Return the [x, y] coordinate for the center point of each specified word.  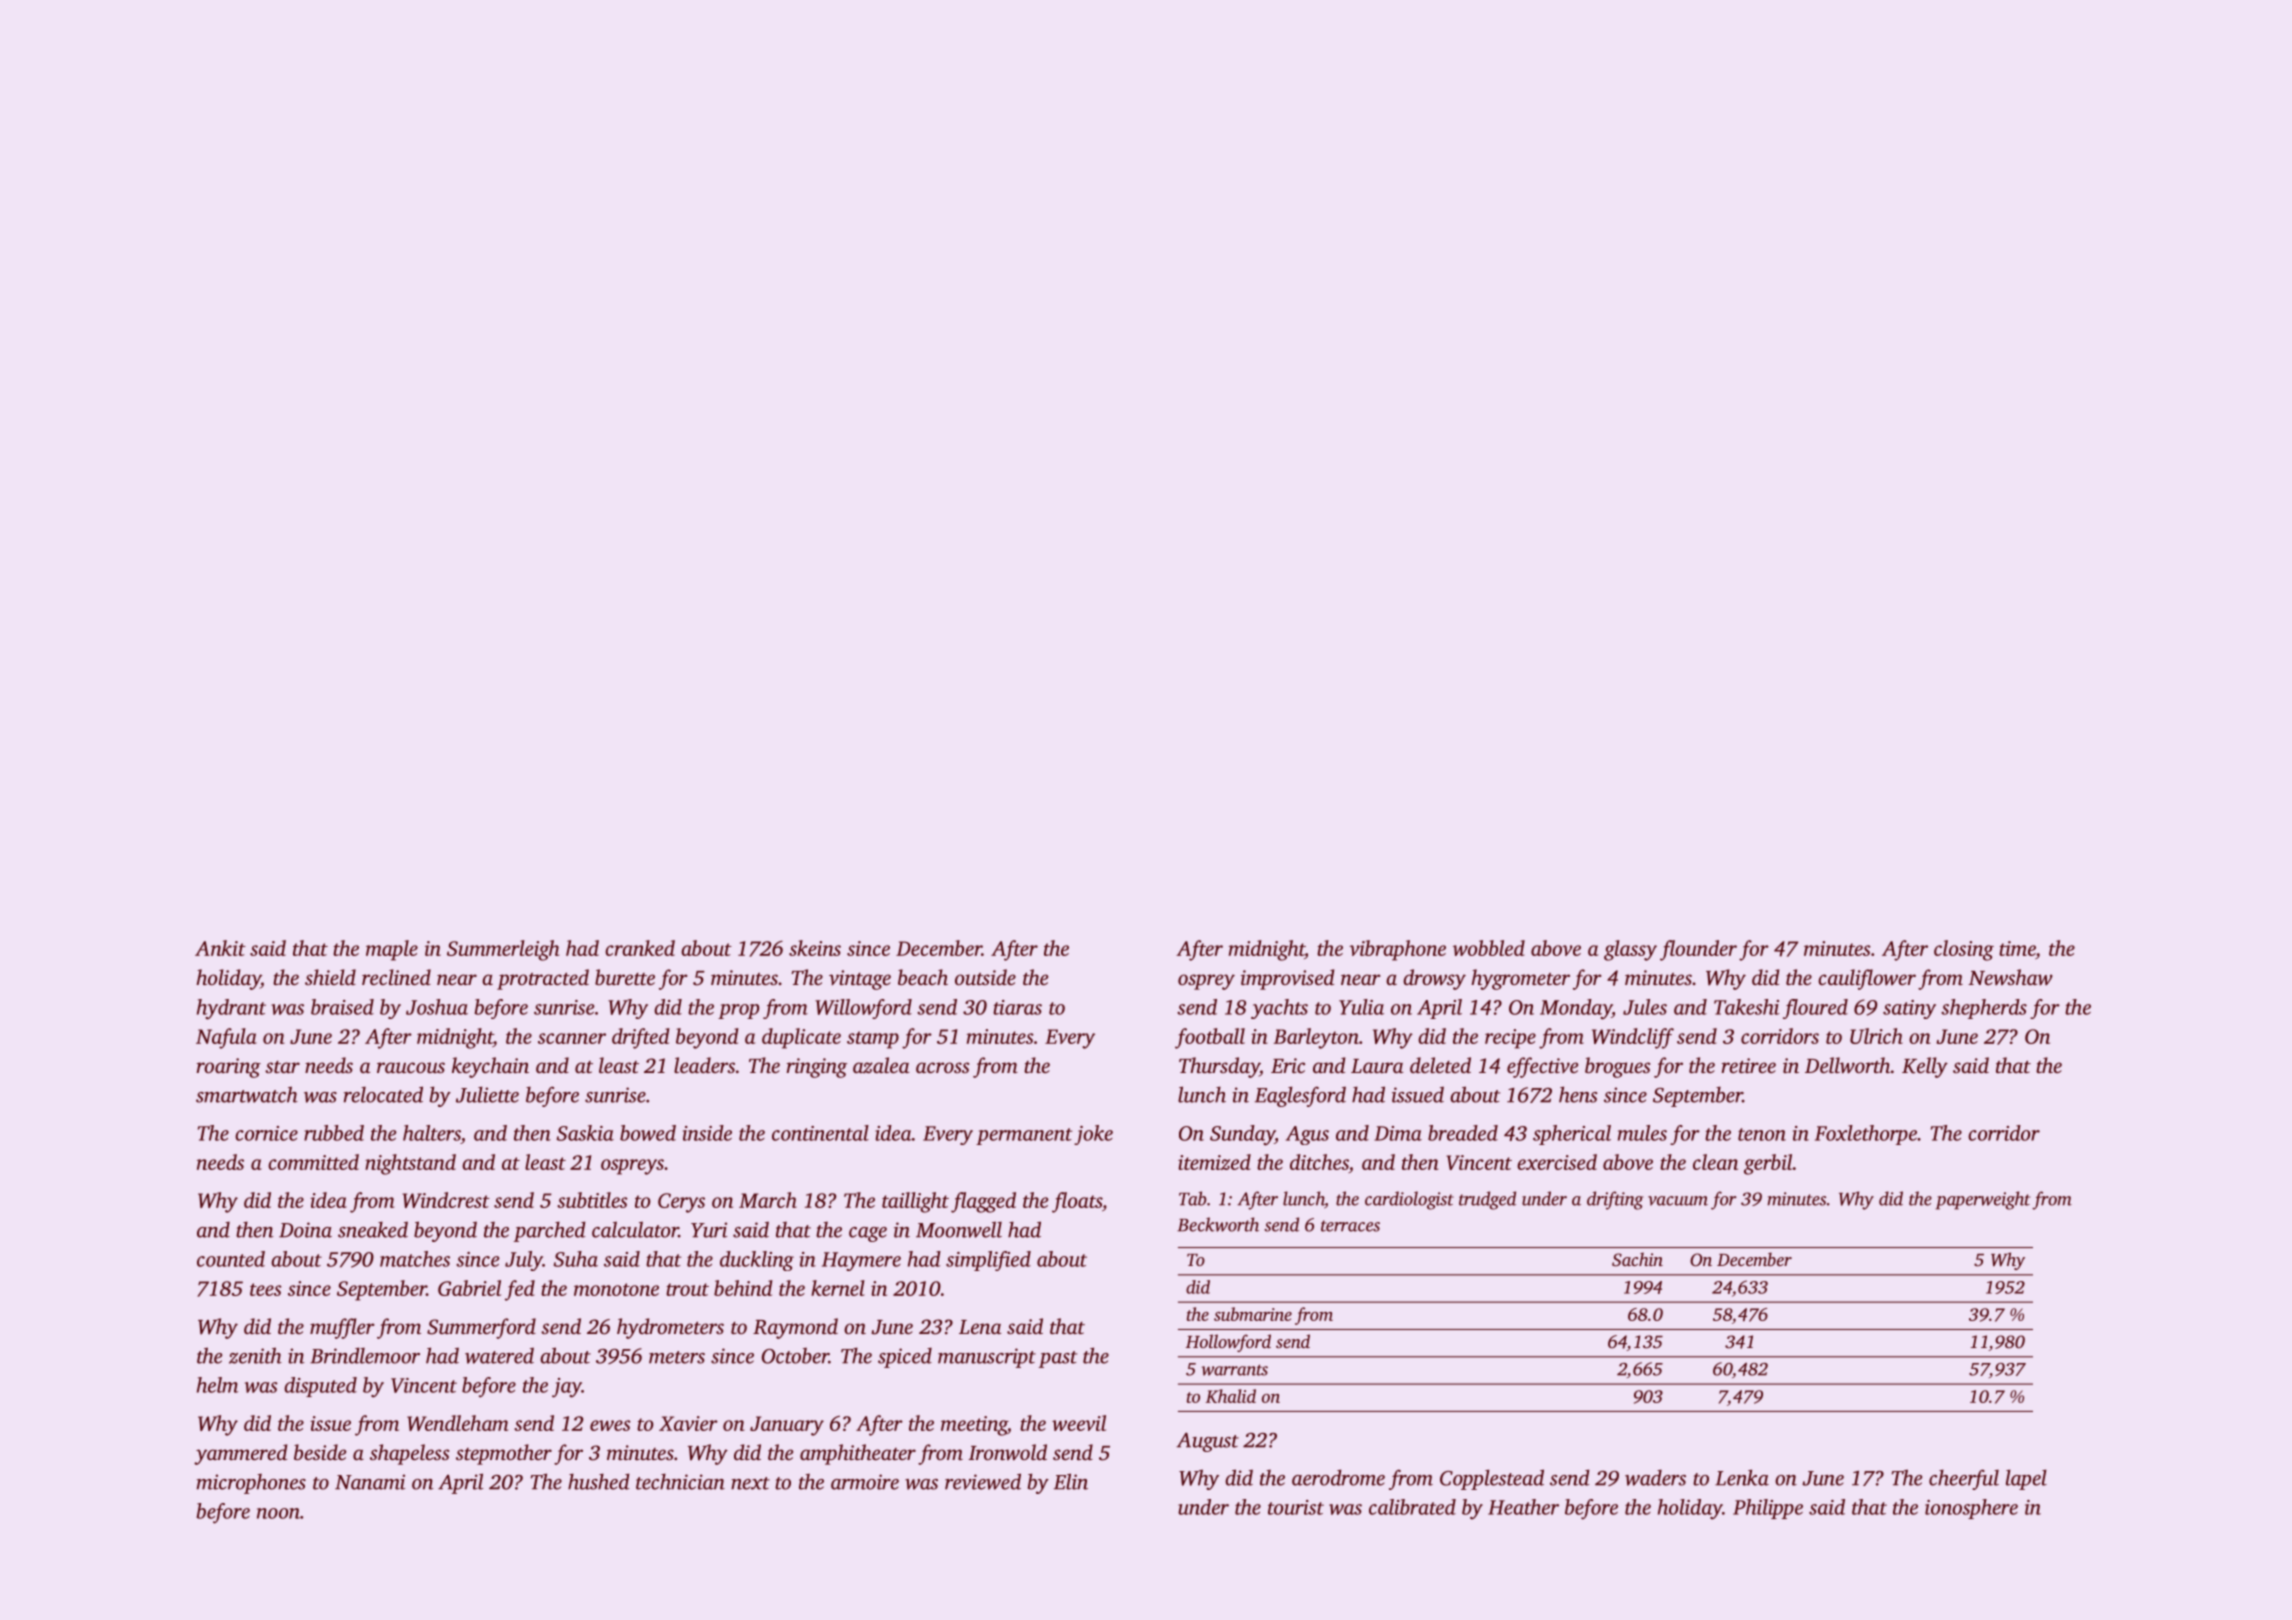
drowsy [1434, 979]
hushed [599, 1481]
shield [330, 977]
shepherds [1984, 1009]
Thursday [1219, 1067]
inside [707, 1133]
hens [1578, 1094]
